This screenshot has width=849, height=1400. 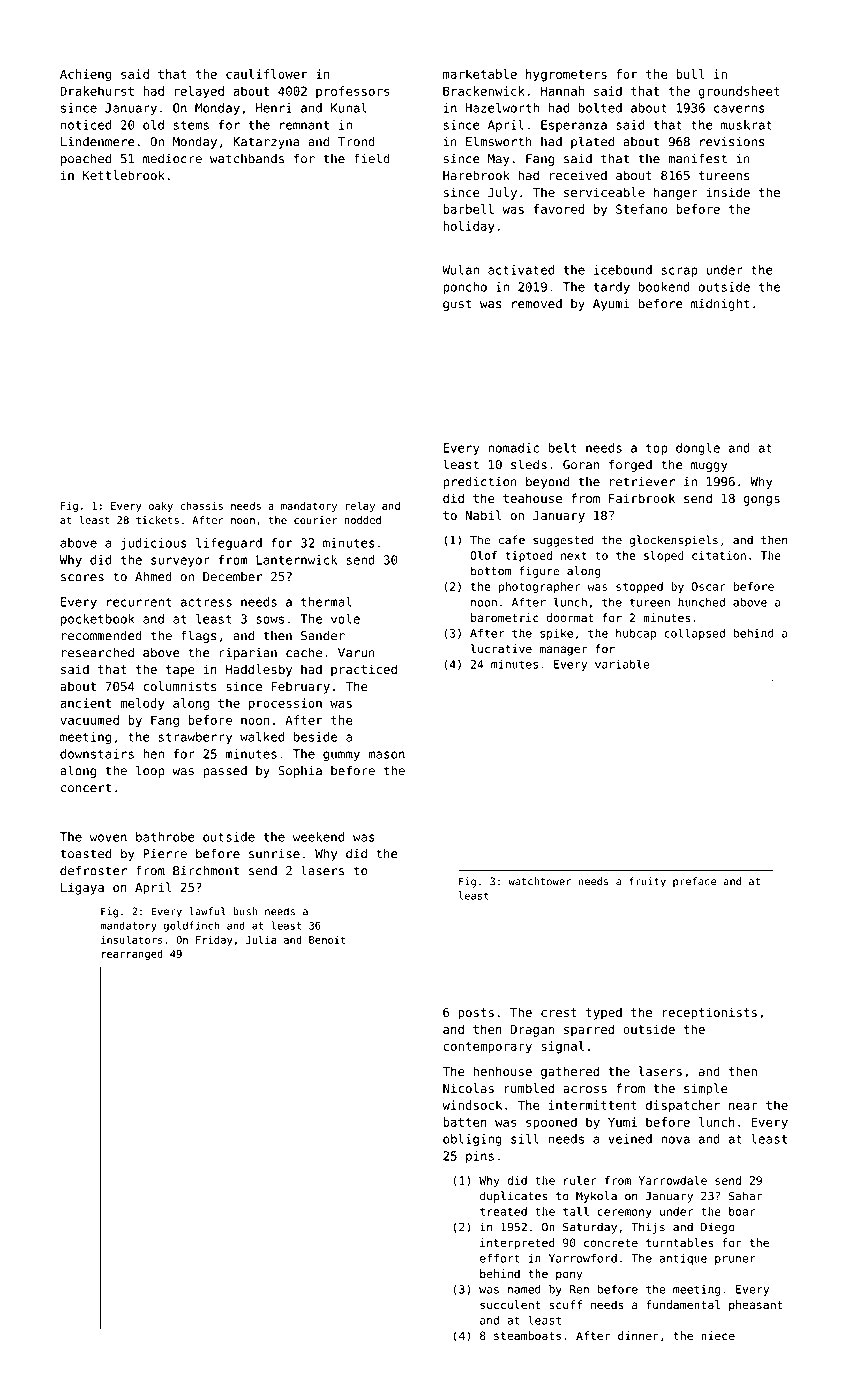 What do you see at coordinates (89, 720) in the screenshot?
I see `vacuumed` at bounding box center [89, 720].
